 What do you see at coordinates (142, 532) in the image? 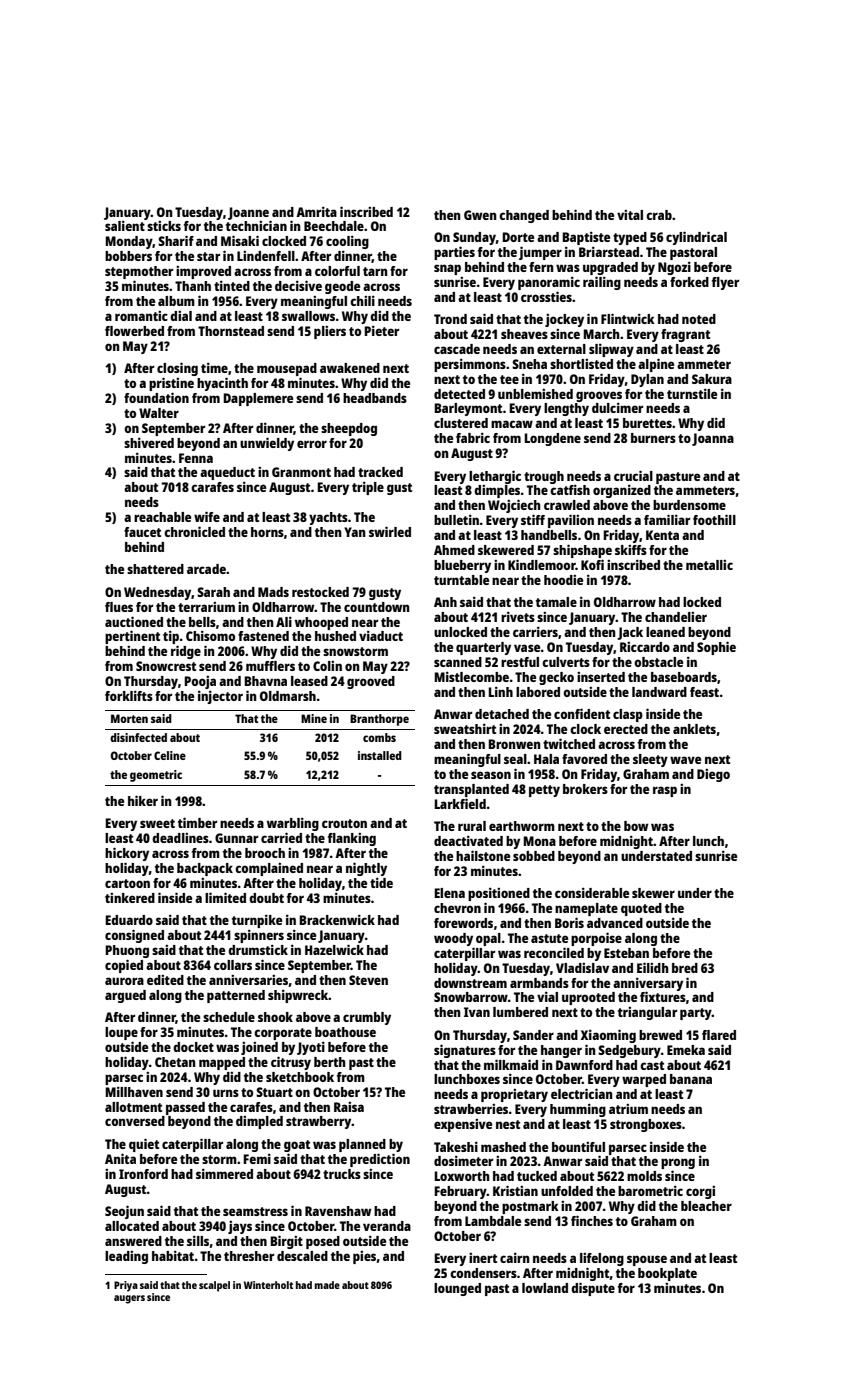
I see `faucet` at bounding box center [142, 532].
